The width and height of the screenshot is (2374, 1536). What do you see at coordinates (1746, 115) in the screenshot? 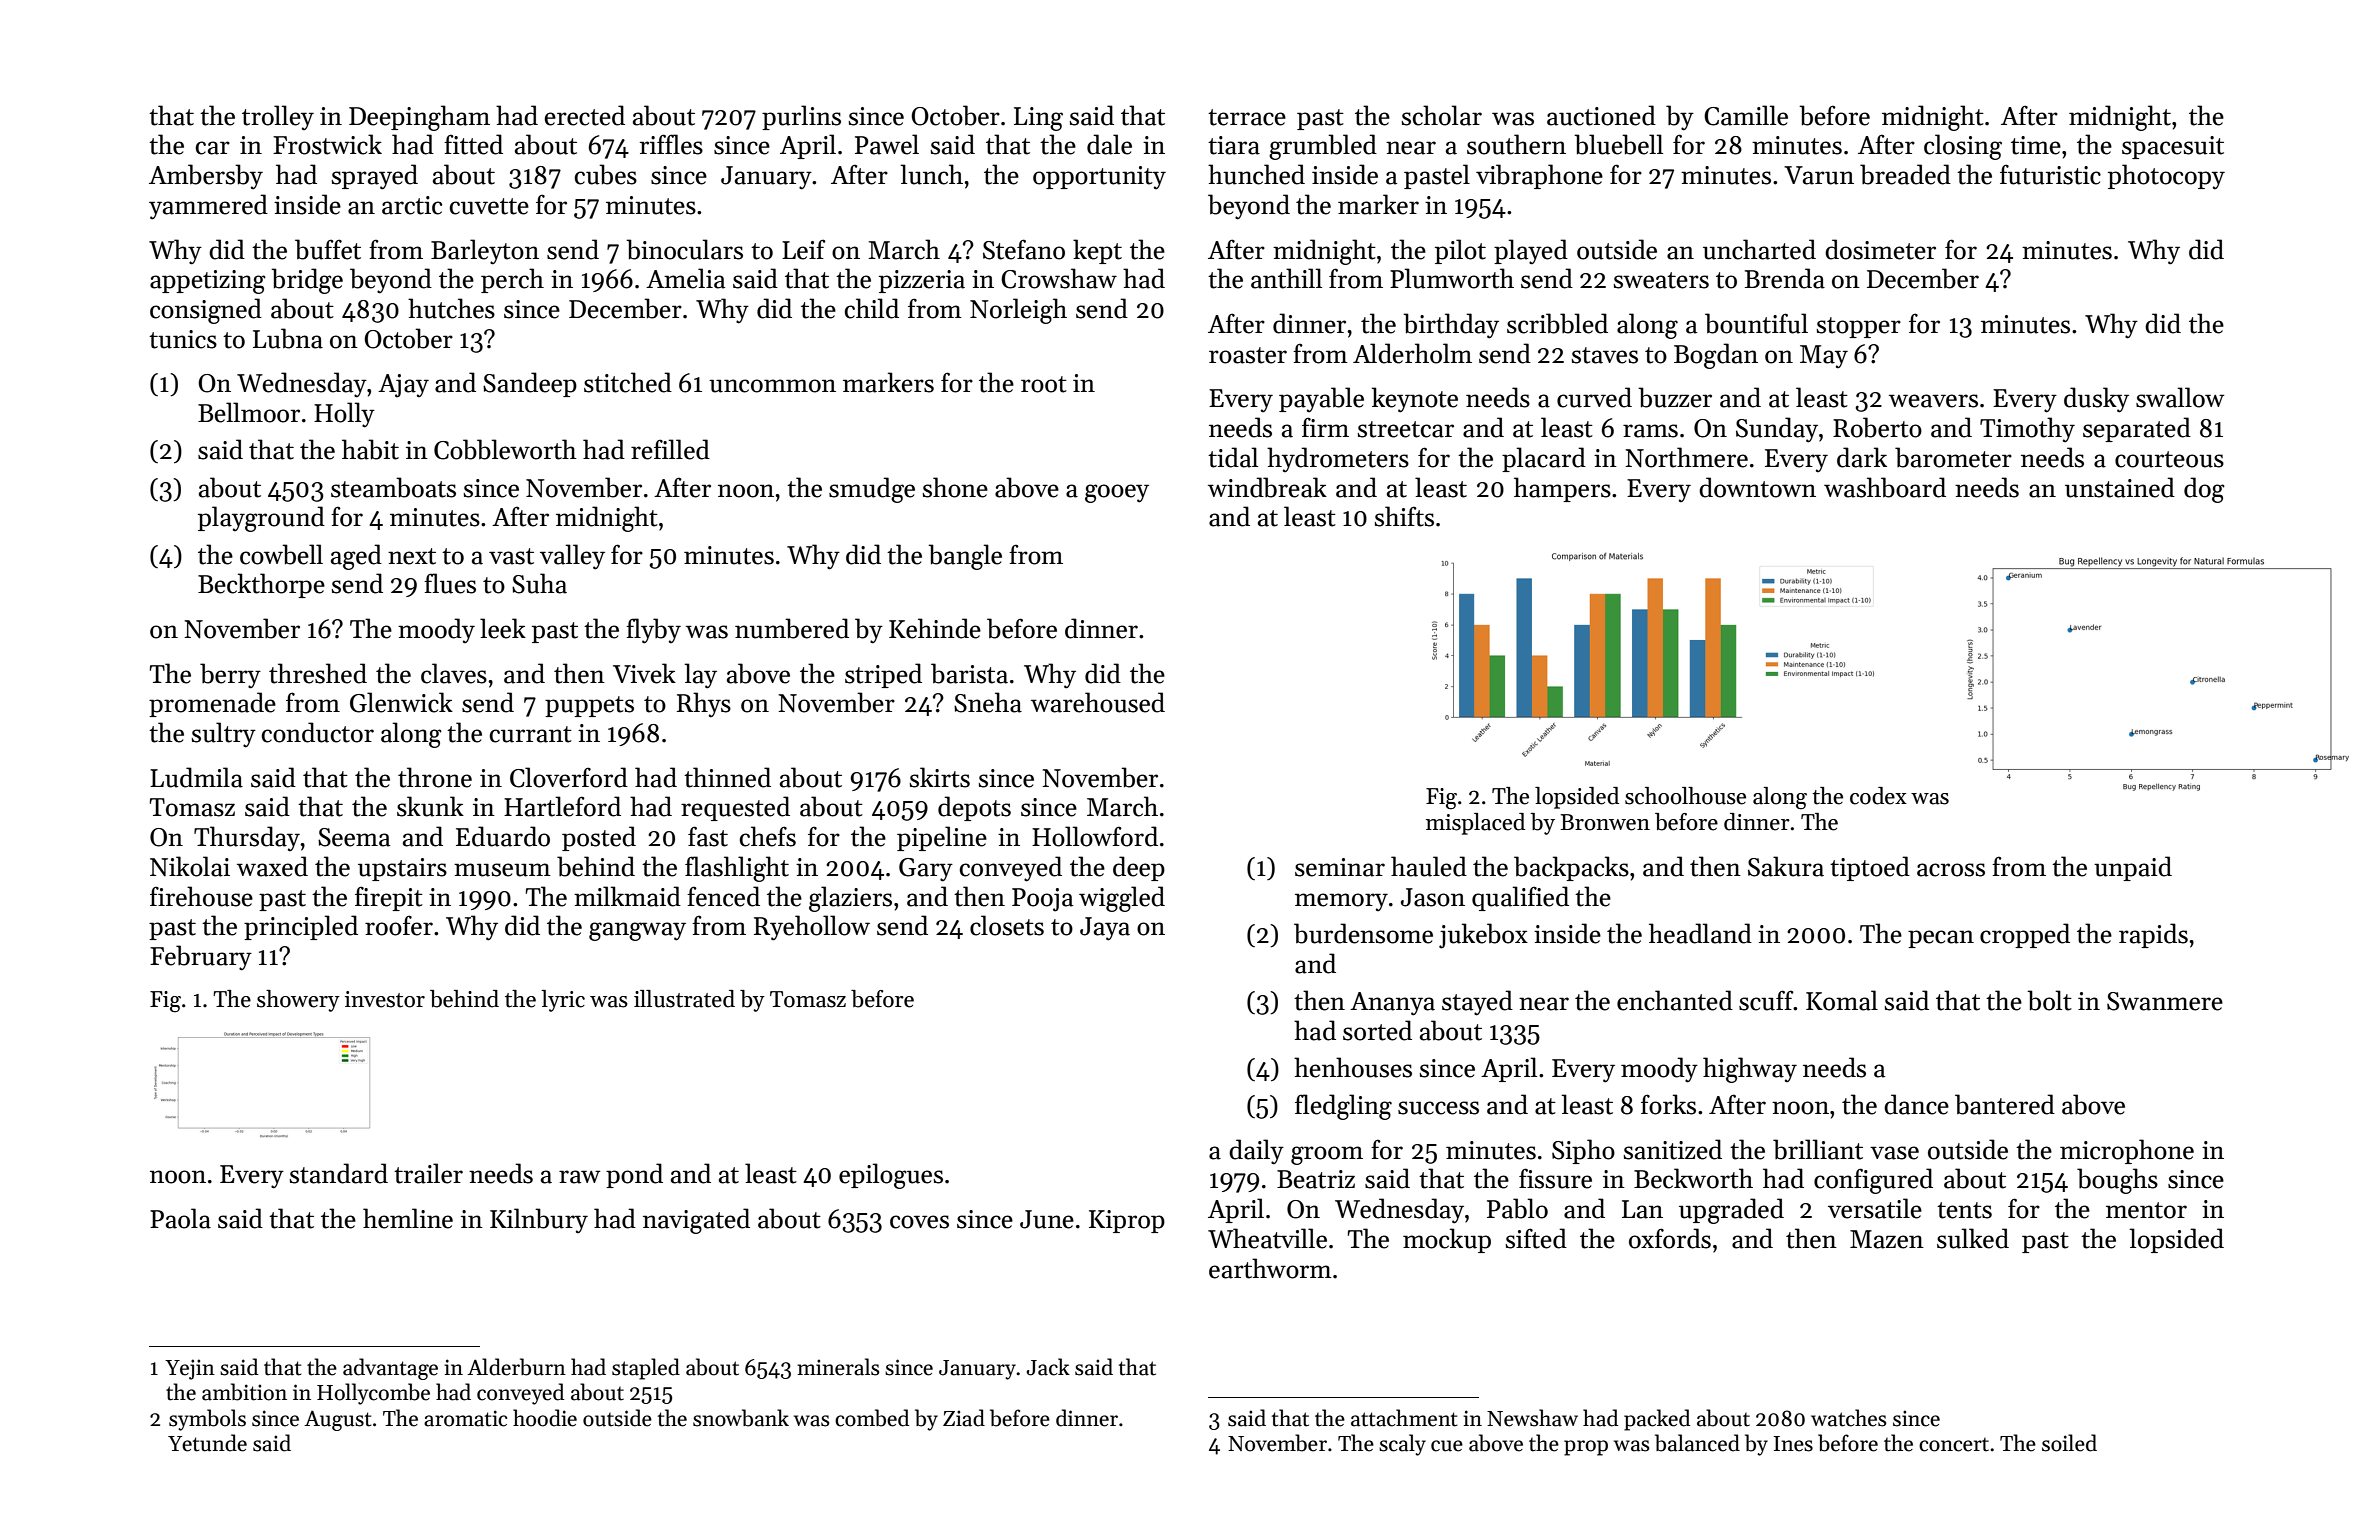
I see `Camille` at bounding box center [1746, 115].
